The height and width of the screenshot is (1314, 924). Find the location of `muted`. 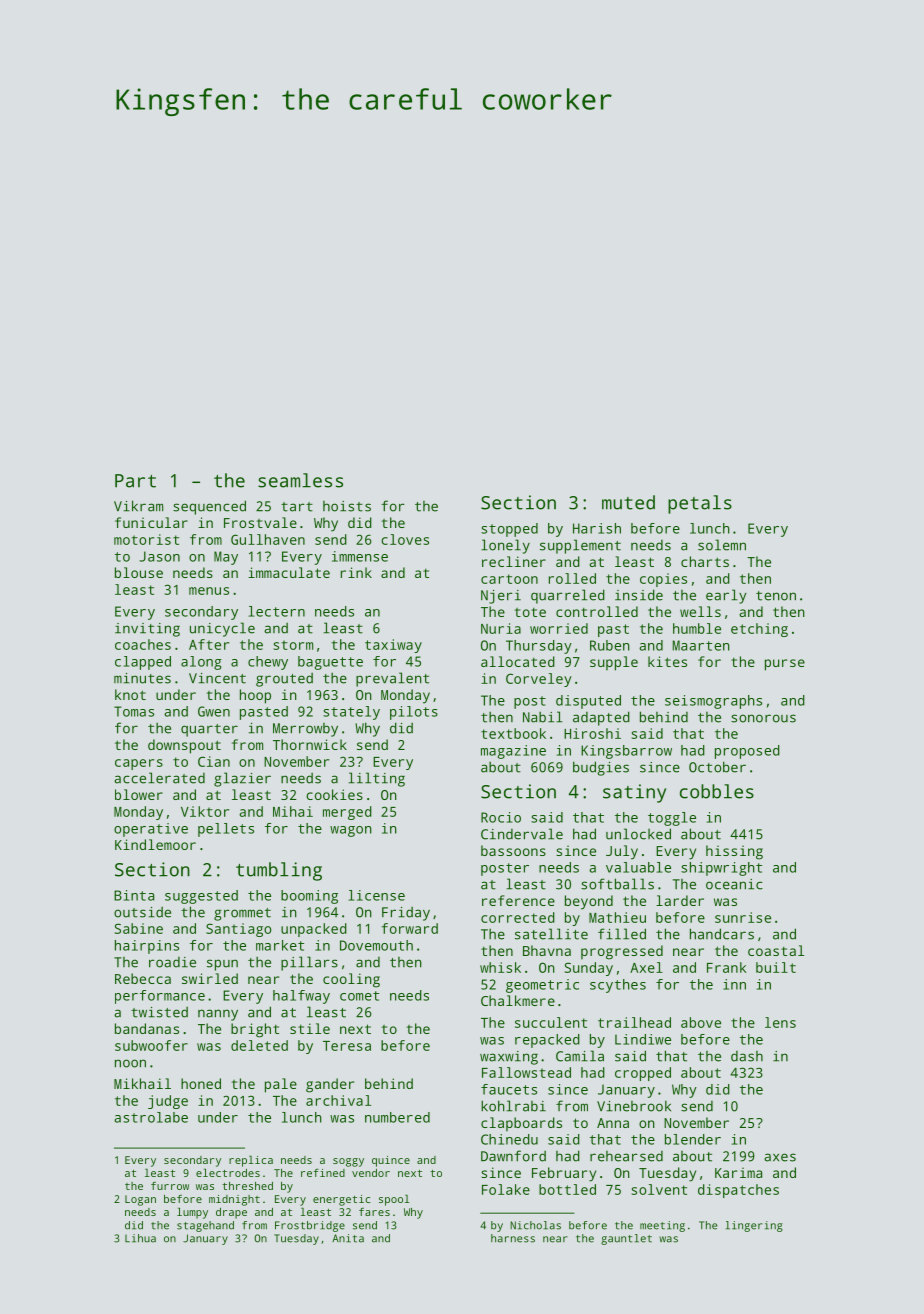

muted is located at coordinates (628, 502).
